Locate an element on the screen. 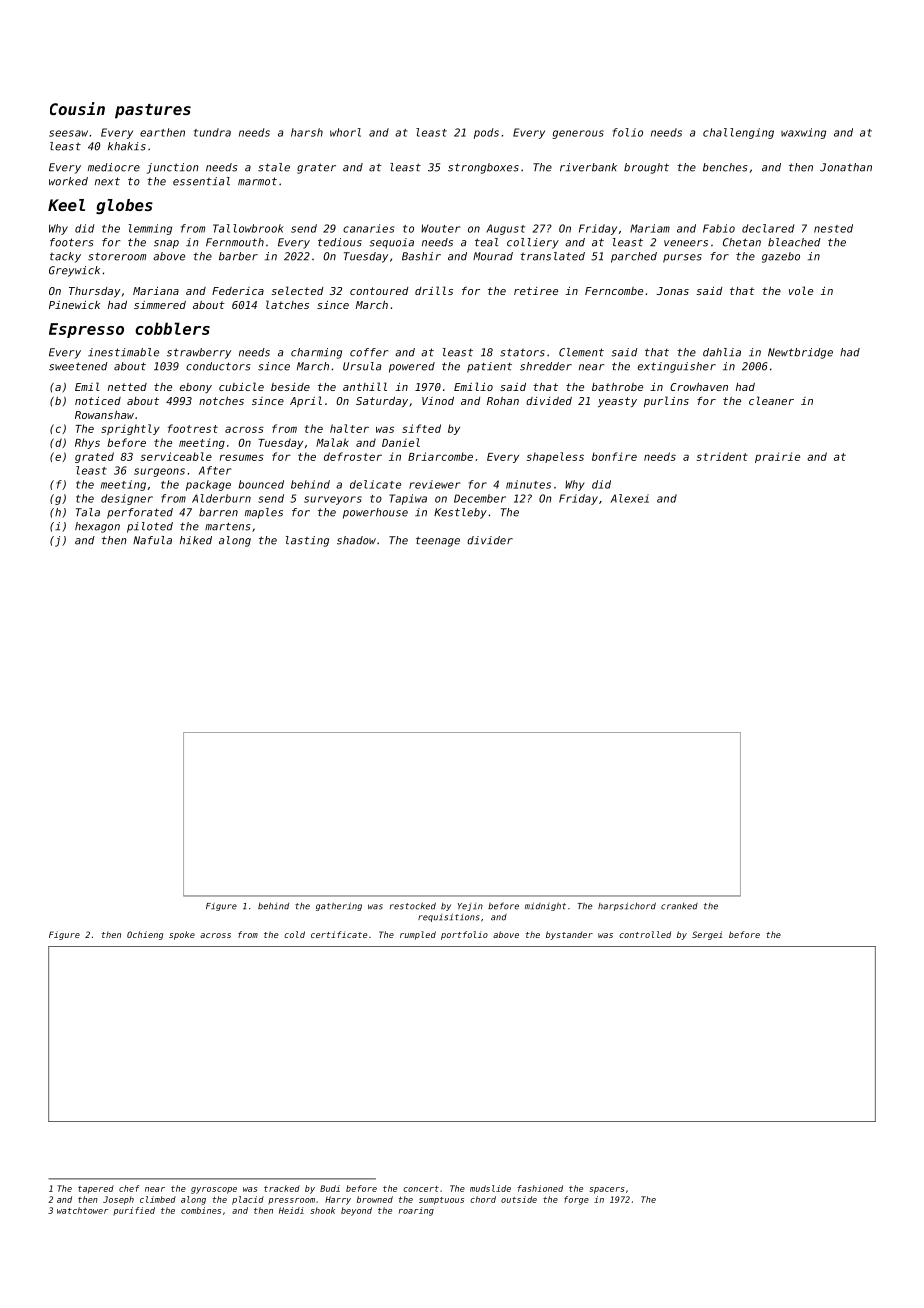 Image resolution: width=924 pixels, height=1308 pixels. khakis is located at coordinates (127, 146).
